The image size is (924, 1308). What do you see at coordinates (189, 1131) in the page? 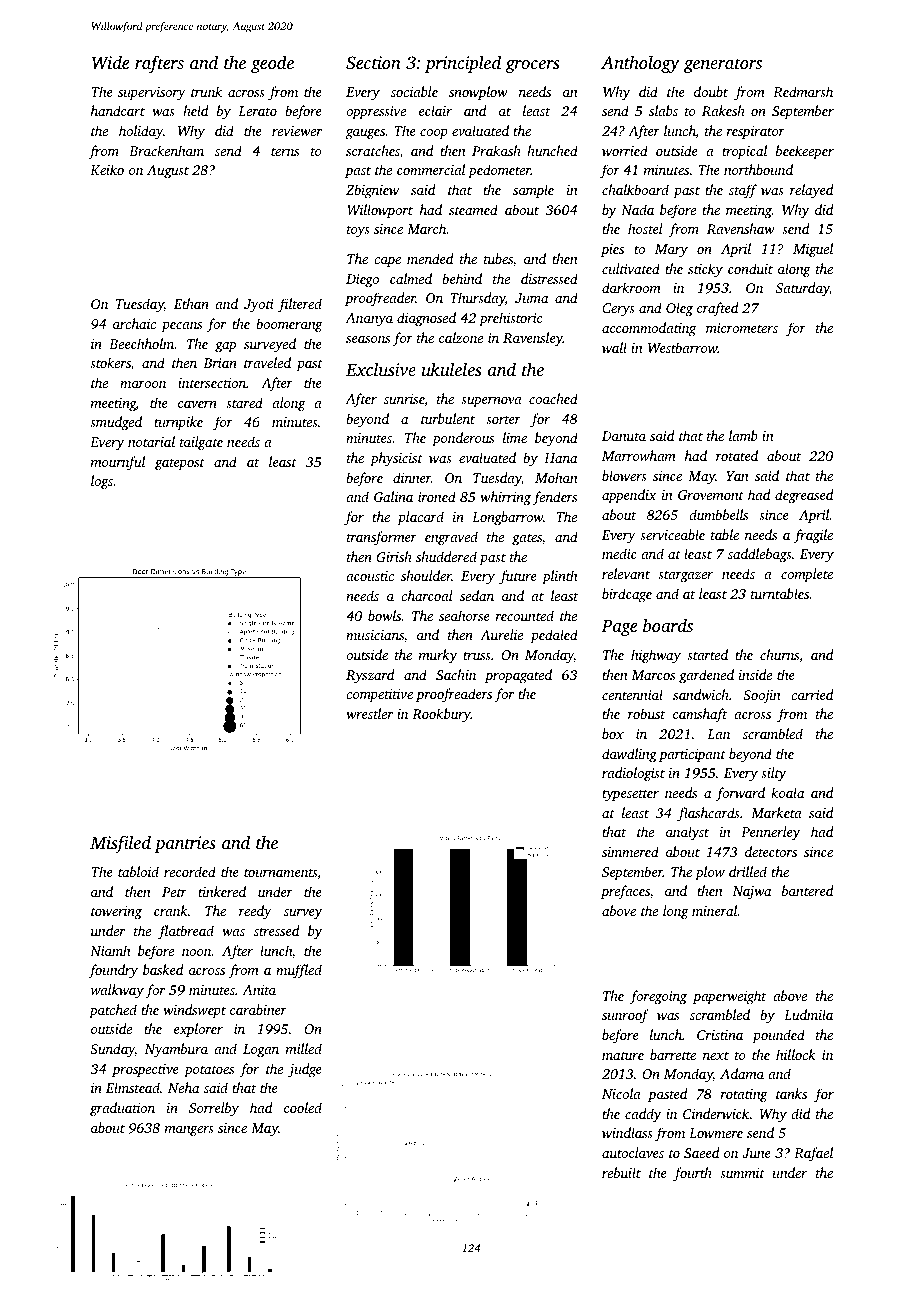
I see `mangers` at bounding box center [189, 1131].
